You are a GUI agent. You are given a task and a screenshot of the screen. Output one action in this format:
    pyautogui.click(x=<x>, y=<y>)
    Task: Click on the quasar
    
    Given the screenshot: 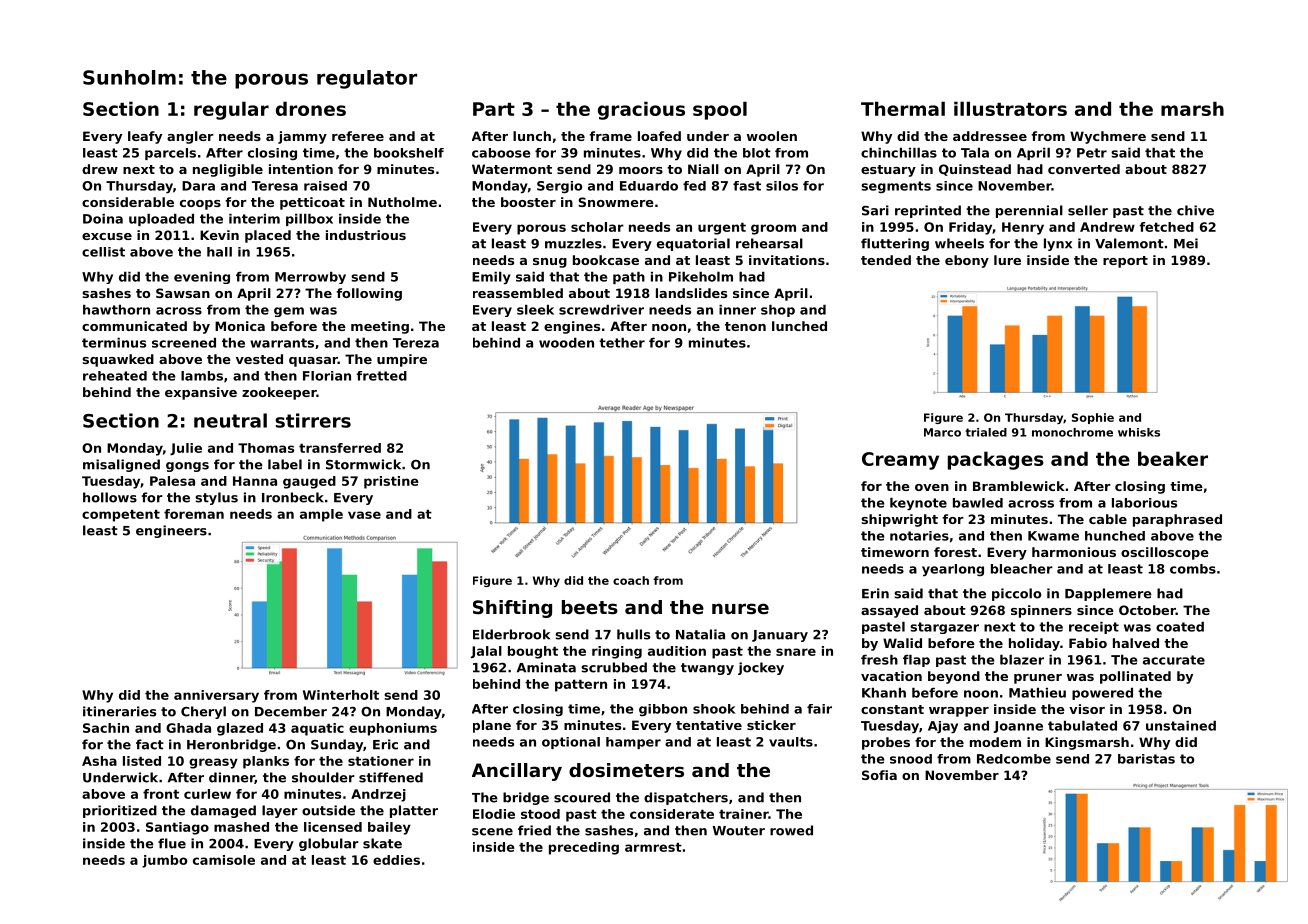 What is the action you would take?
    pyautogui.click(x=313, y=362)
